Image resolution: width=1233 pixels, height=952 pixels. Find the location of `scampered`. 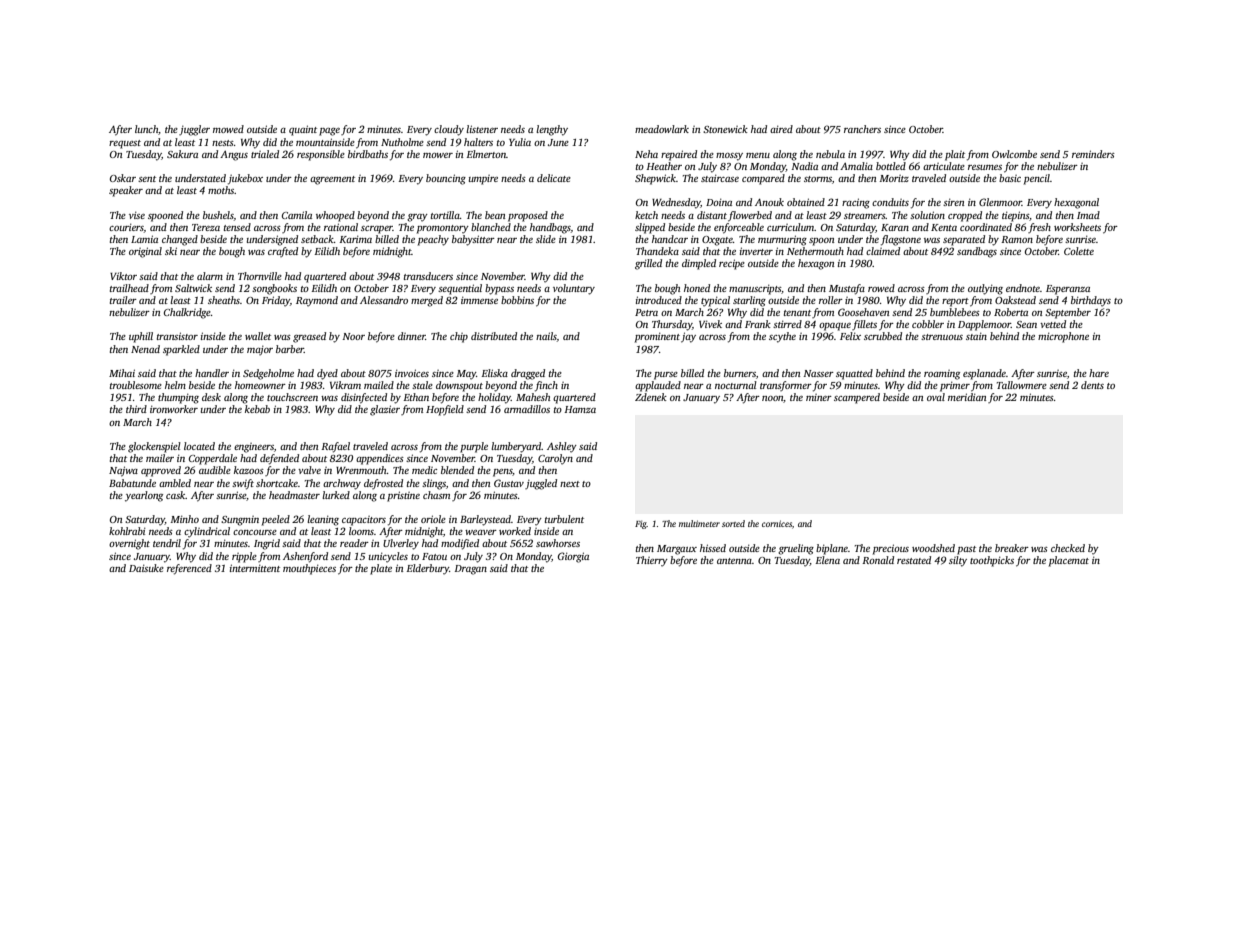

scampered is located at coordinates (857, 398).
